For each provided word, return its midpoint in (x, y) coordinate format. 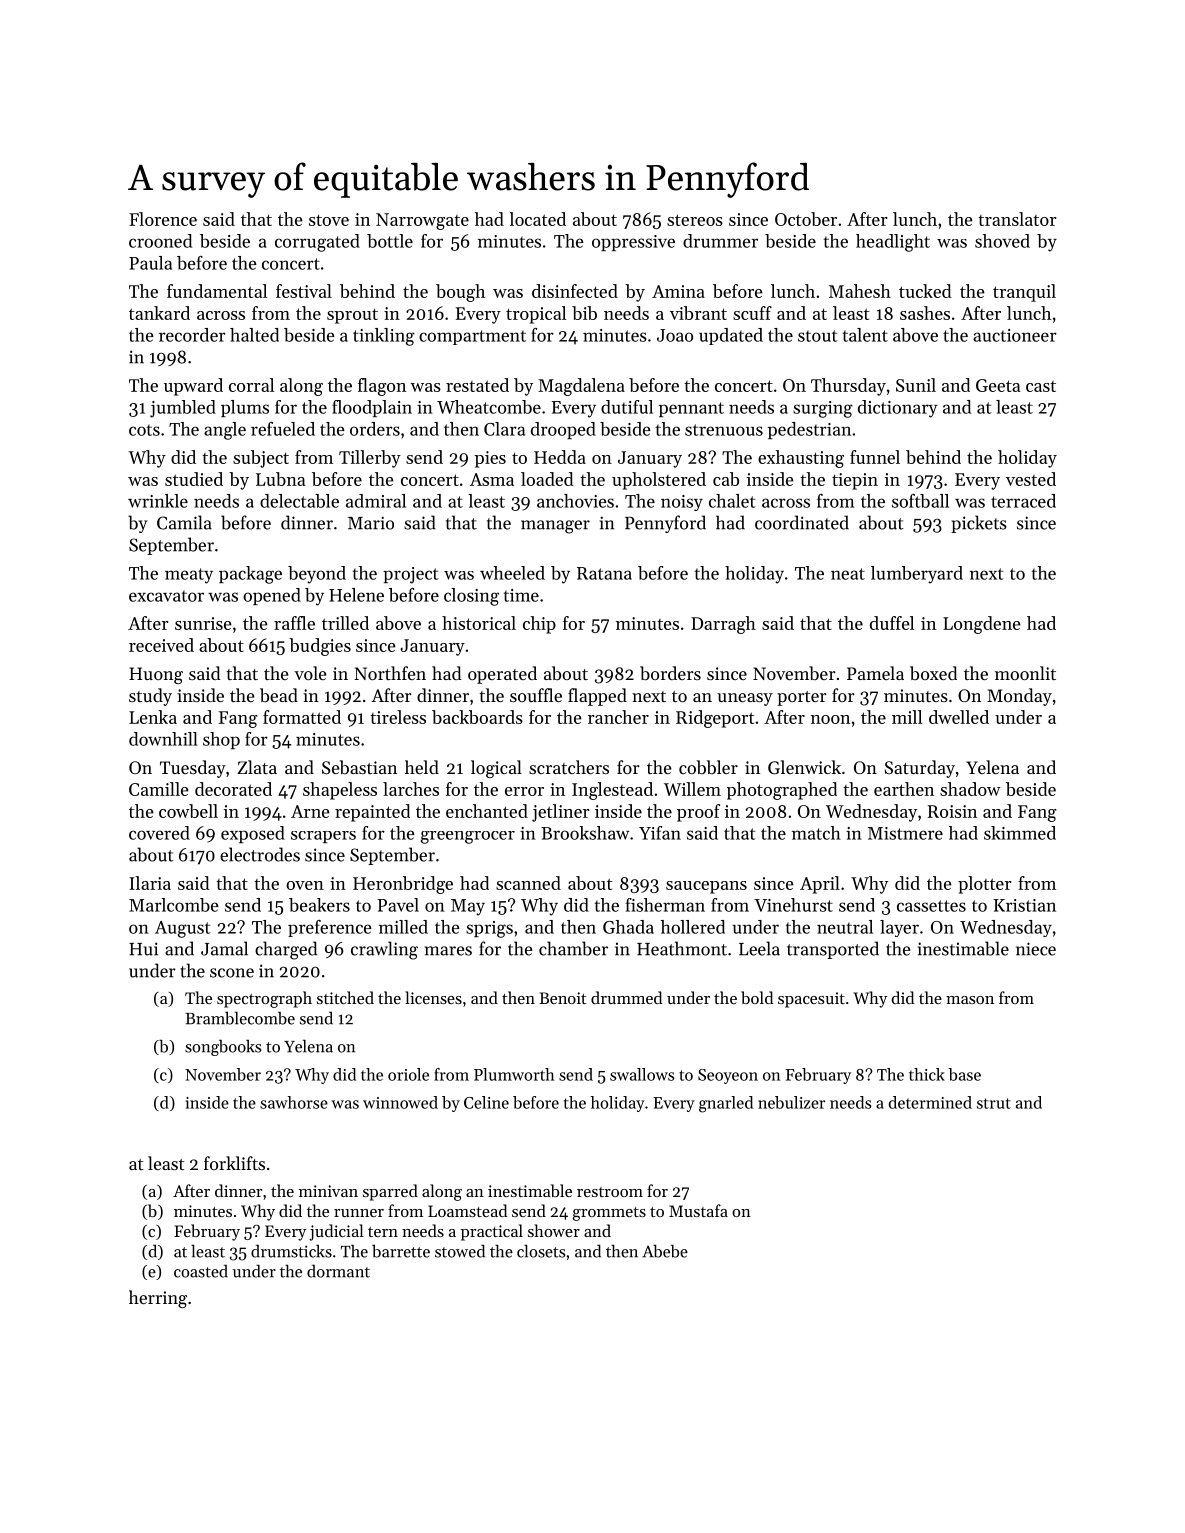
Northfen (390, 673)
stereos (695, 220)
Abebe (665, 1251)
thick (927, 1074)
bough (460, 293)
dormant (338, 1271)
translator (1017, 219)
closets (541, 1251)
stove (329, 220)
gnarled (726, 1104)
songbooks (223, 1047)
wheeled (512, 573)
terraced (1023, 501)
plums (245, 408)
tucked (925, 291)
